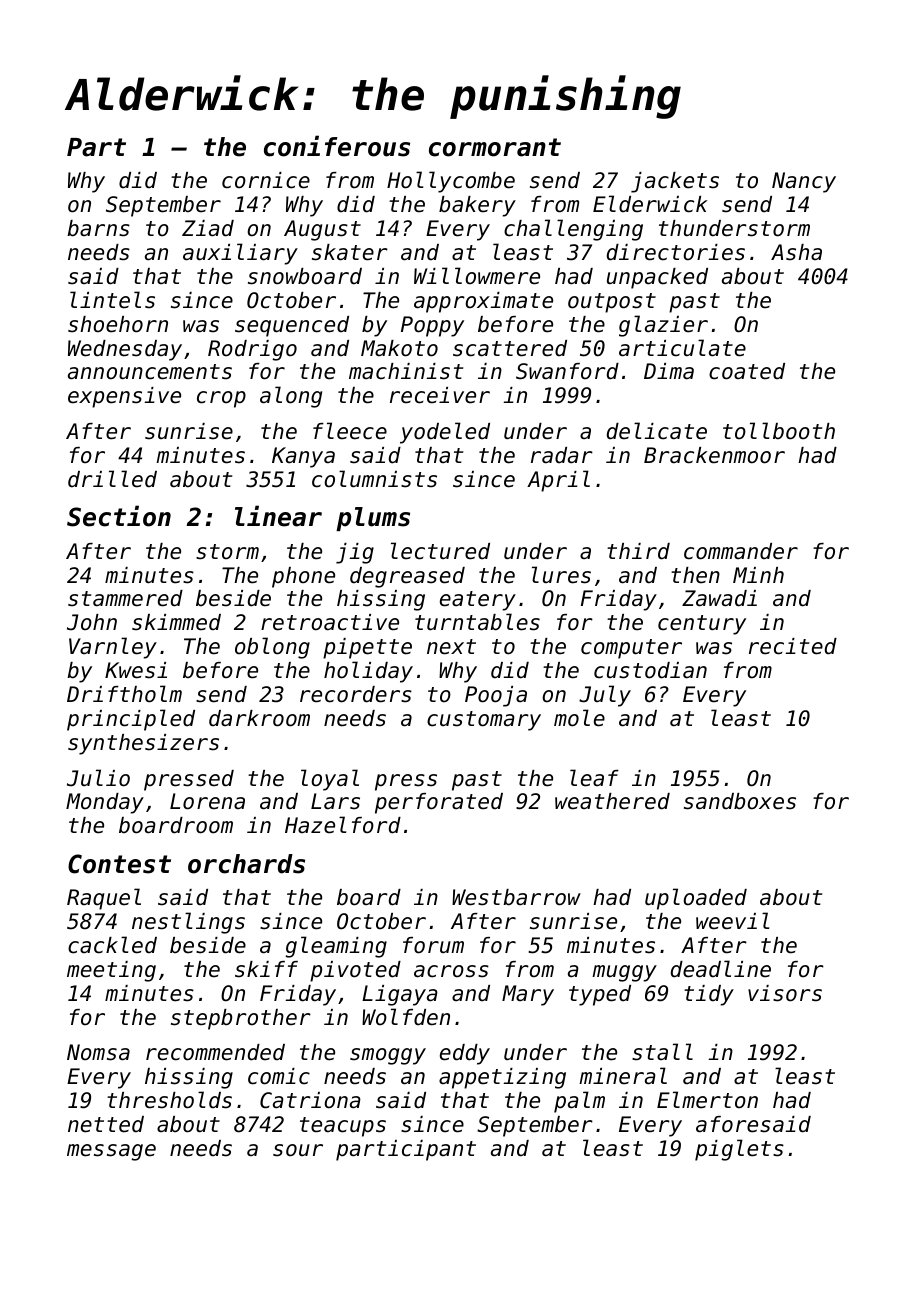  I want to click on muggy, so click(624, 973).
